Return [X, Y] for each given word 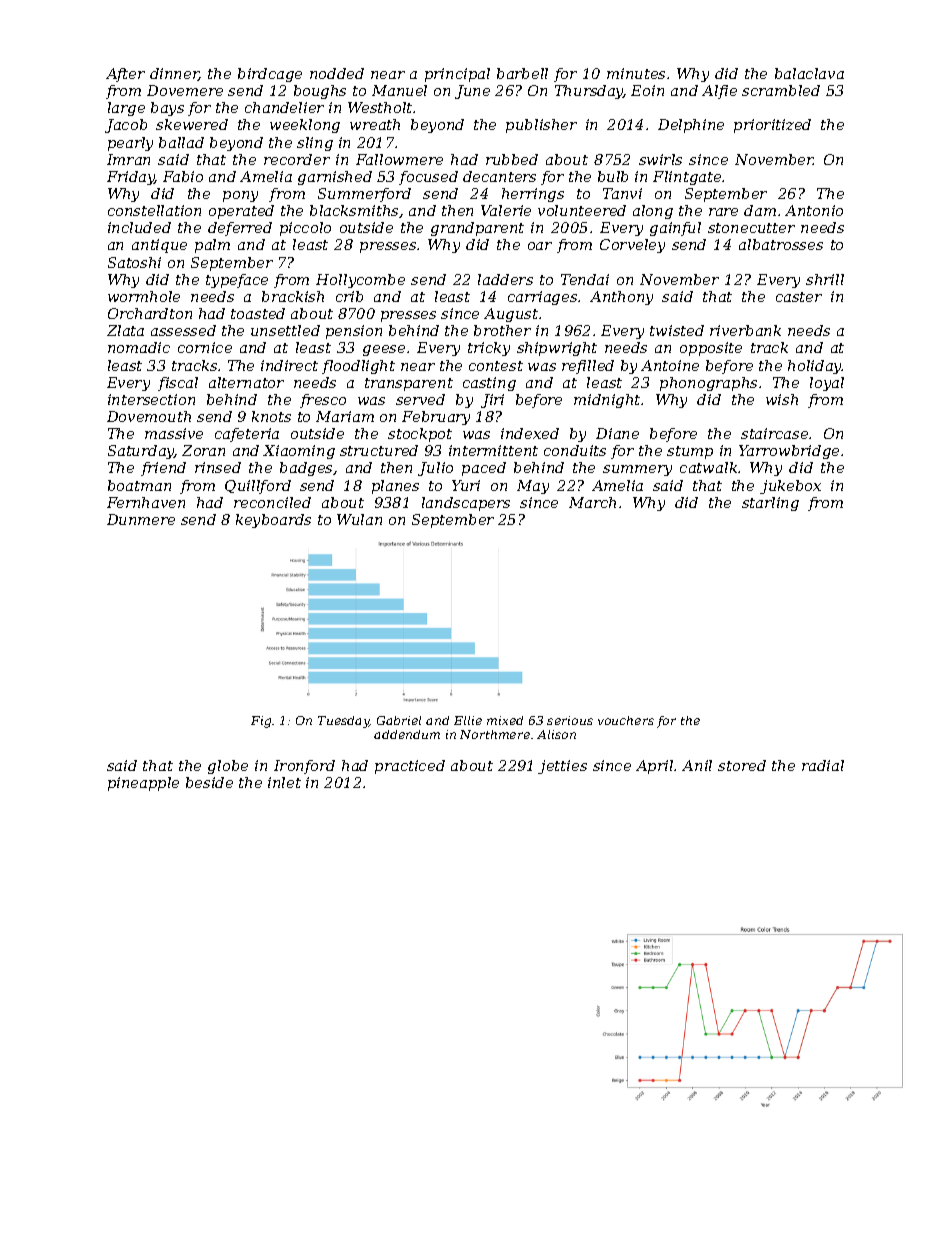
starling [770, 504]
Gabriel [399, 720]
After [125, 75]
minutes [636, 73]
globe [228, 767]
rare [723, 212]
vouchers [626, 720]
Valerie [506, 210]
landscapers [466, 504]
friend [163, 469]
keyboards [273, 521]
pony [240, 196]
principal [457, 75]
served [420, 399]
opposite [711, 349]
